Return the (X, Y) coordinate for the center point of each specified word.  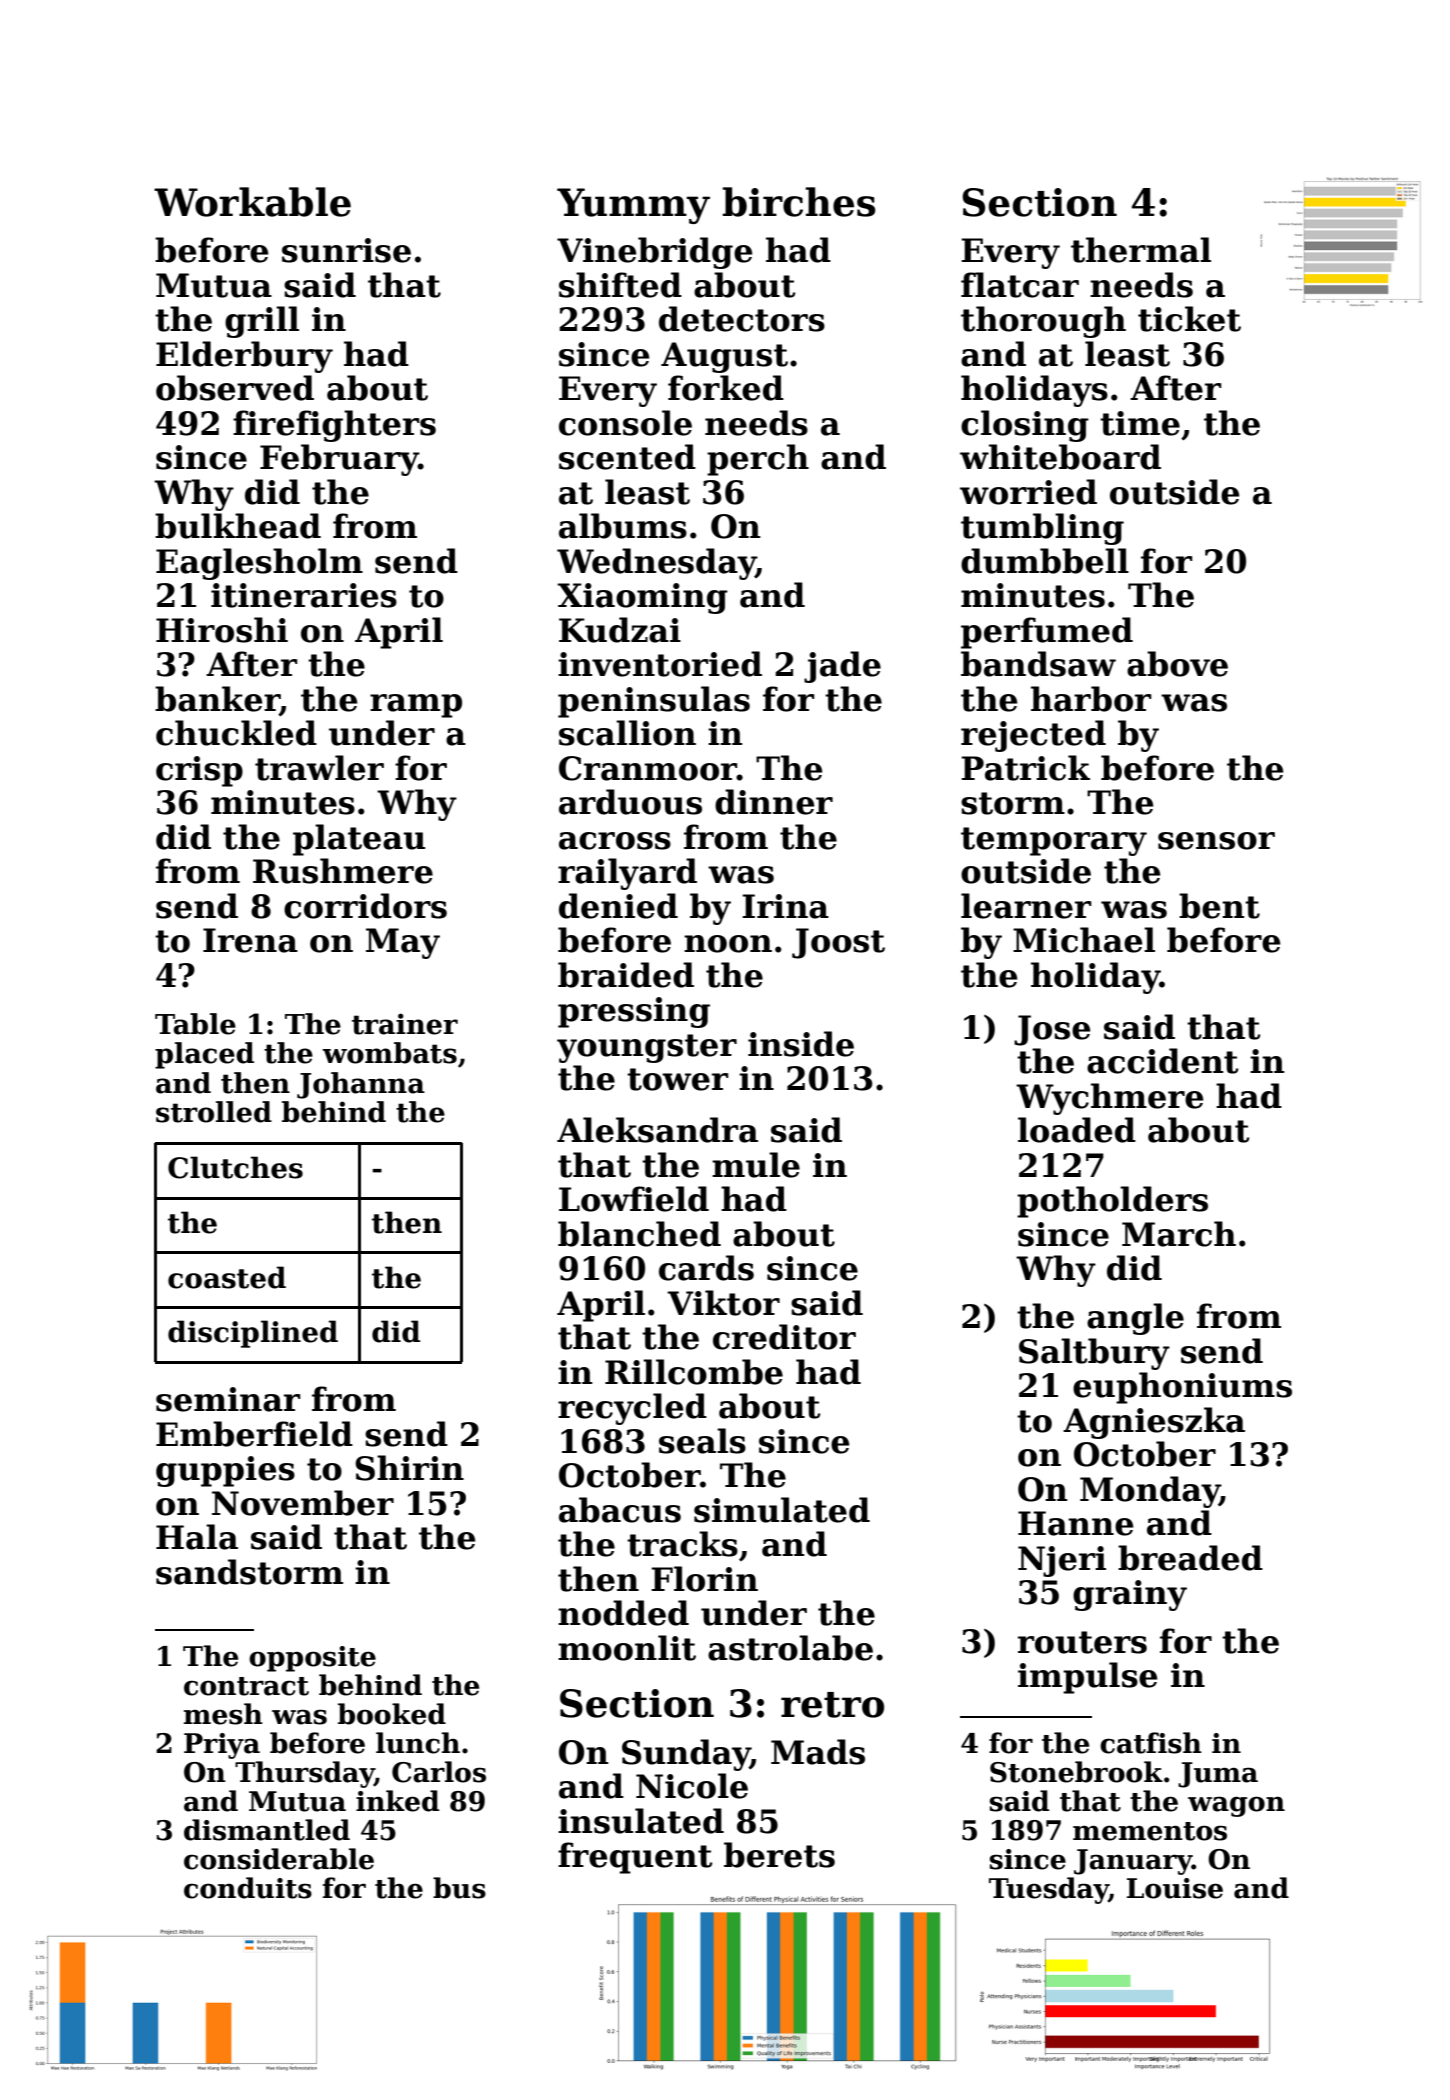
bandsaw (1038, 664)
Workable (252, 202)
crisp (199, 771)
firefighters (334, 426)
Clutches (235, 1167)
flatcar (1020, 285)
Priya (222, 1746)
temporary (1054, 841)
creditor (784, 1337)
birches (799, 202)
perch (758, 460)
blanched (639, 1234)
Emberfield (254, 1434)
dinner (774, 802)
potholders (1112, 1202)
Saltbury (1094, 1354)
